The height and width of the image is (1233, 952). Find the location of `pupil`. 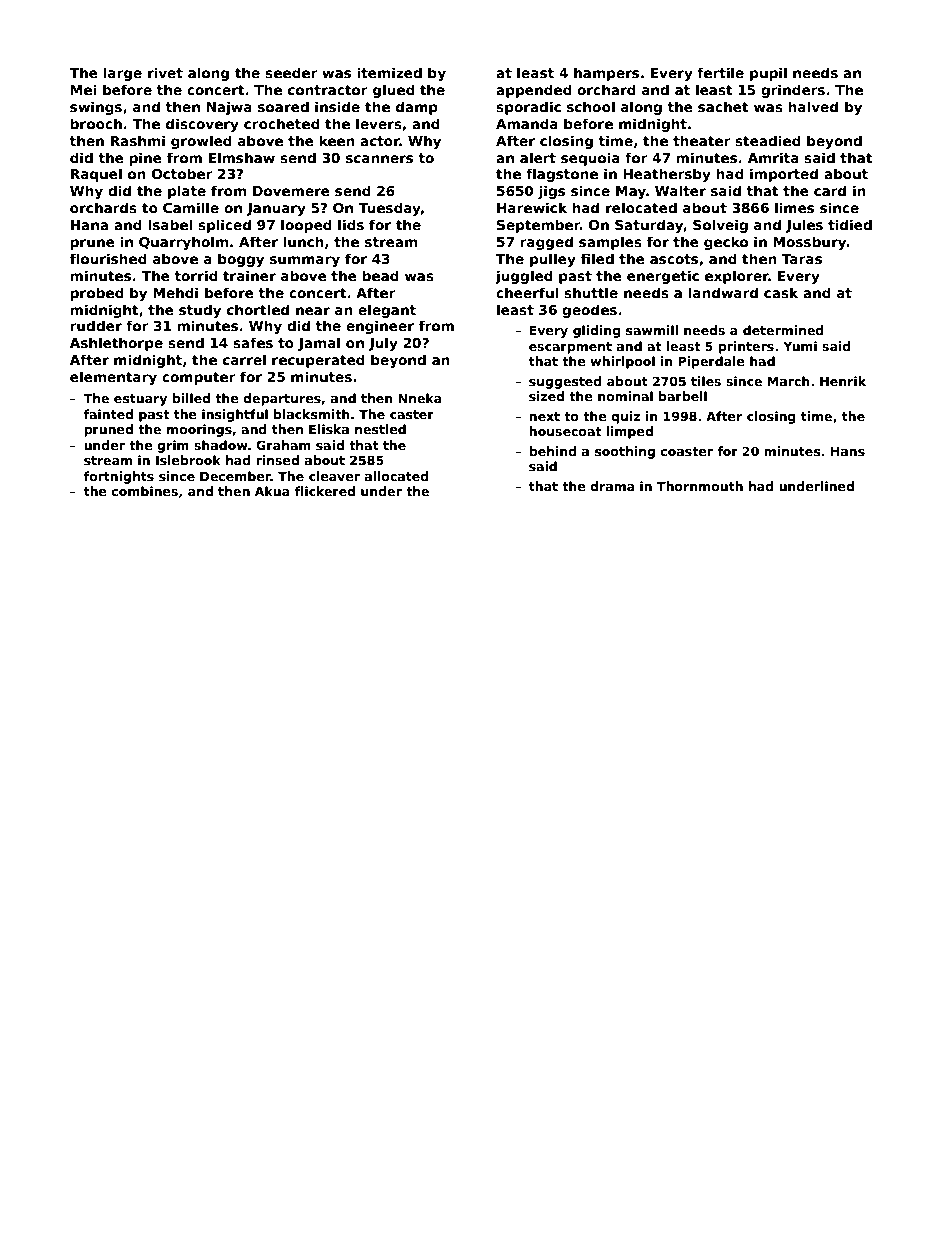

pupil is located at coordinates (768, 74).
